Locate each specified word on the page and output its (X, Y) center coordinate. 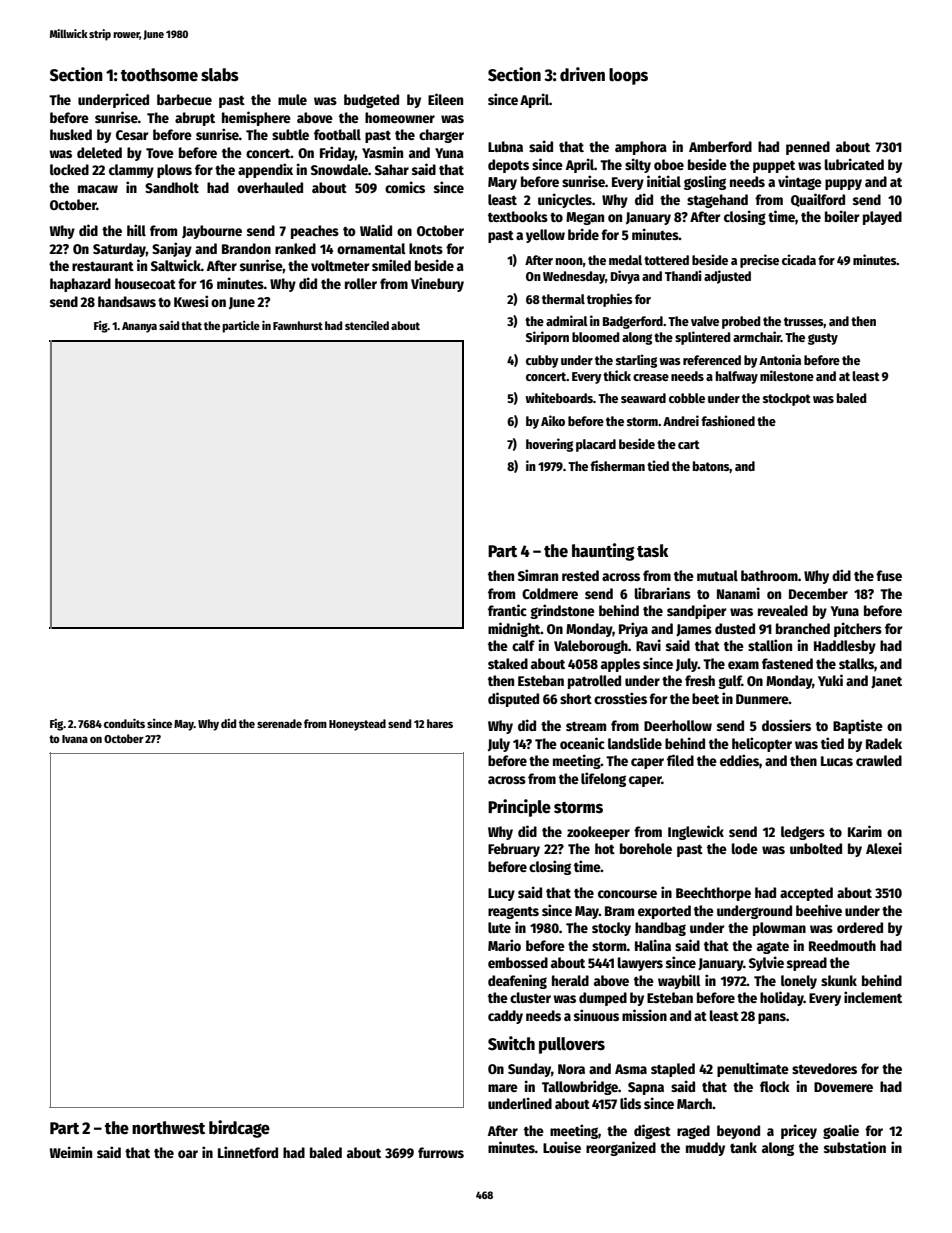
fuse (889, 575)
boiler (842, 216)
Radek (884, 743)
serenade (279, 723)
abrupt (195, 119)
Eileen (445, 99)
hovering (549, 445)
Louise (562, 1147)
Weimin (71, 1152)
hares (440, 723)
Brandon (246, 248)
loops (628, 76)
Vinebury (437, 284)
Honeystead (357, 725)
